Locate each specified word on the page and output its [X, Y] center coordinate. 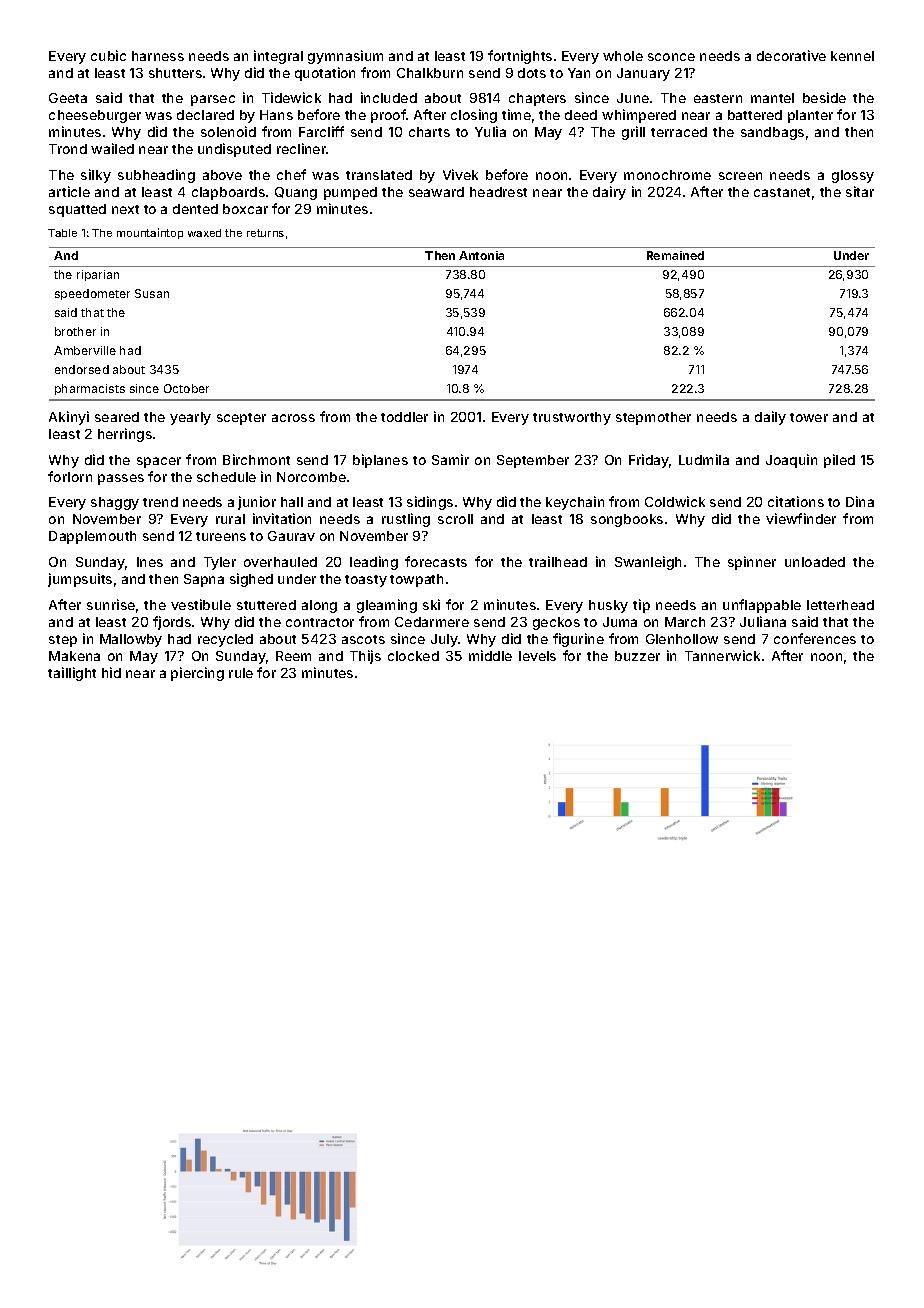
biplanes [380, 461]
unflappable [762, 606]
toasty [366, 581]
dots [532, 73]
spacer [159, 462]
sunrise [111, 604]
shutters [175, 73]
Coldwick [675, 501]
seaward [436, 192]
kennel [852, 56]
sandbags [772, 133]
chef [291, 174]
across [293, 418]
